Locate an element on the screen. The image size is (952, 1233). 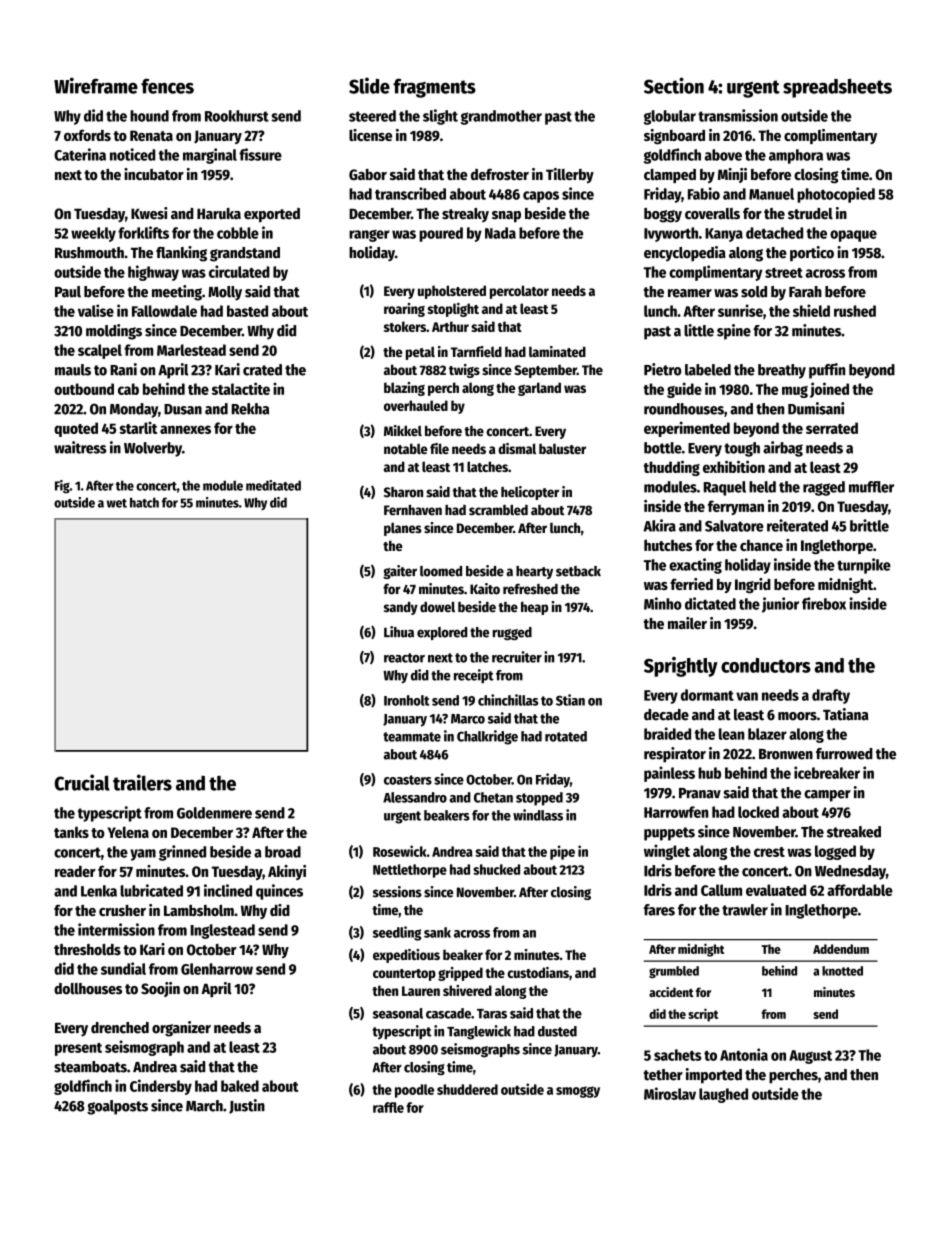
Fallowdale is located at coordinates (164, 311).
